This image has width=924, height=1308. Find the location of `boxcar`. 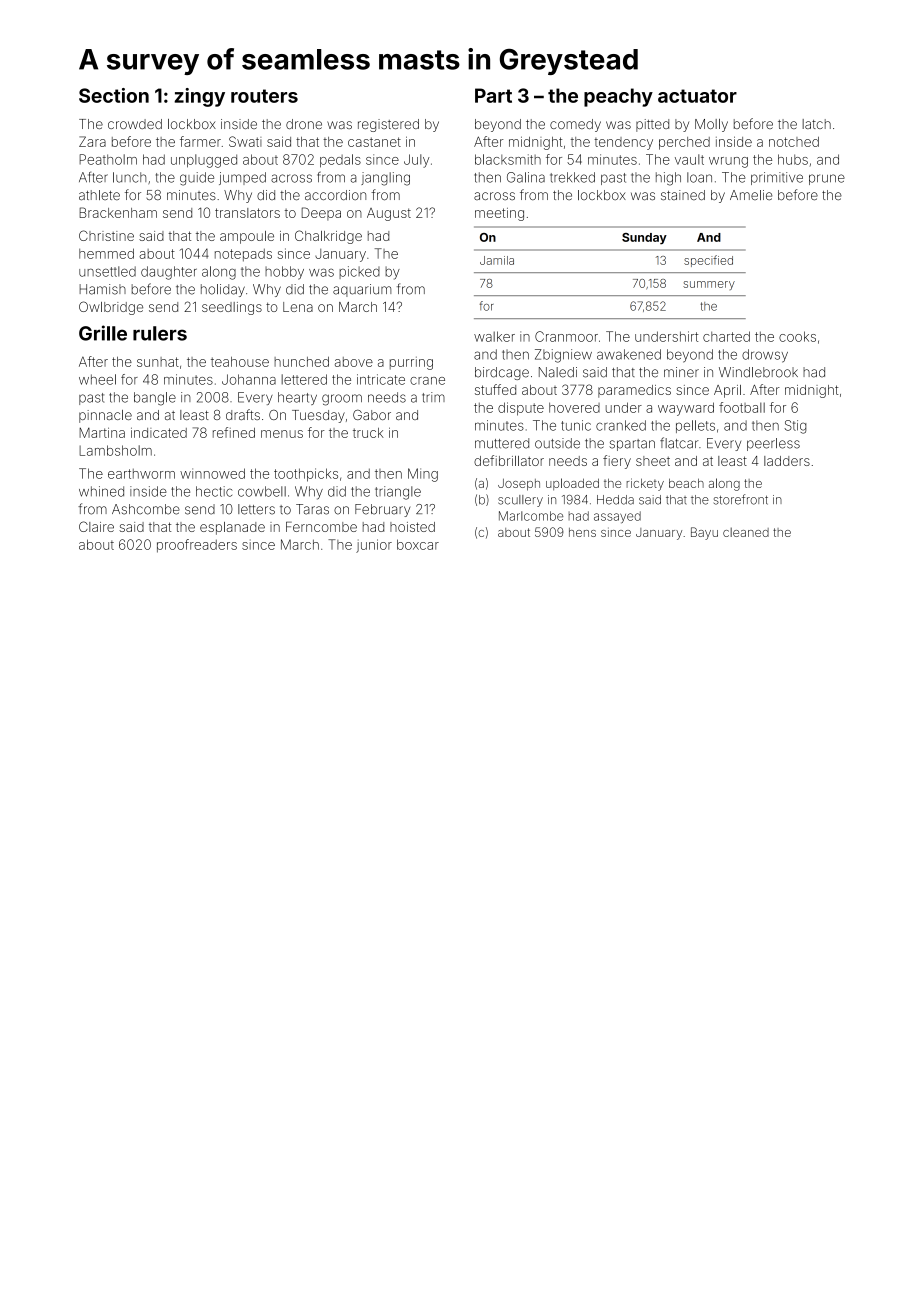

boxcar is located at coordinates (418, 544).
